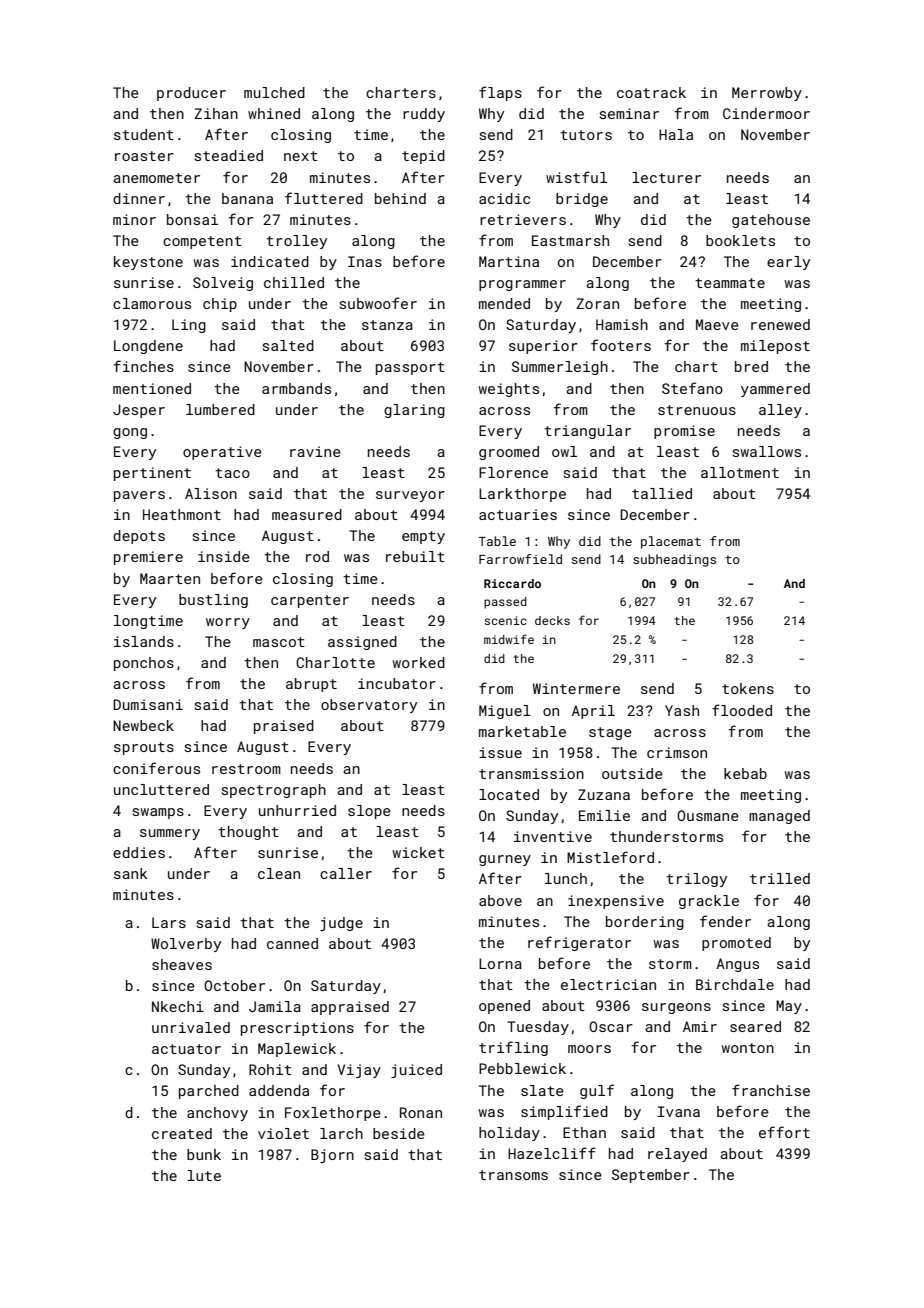 The image size is (924, 1308). Describe the element at coordinates (191, 94) in the document. I see `producer` at that location.
